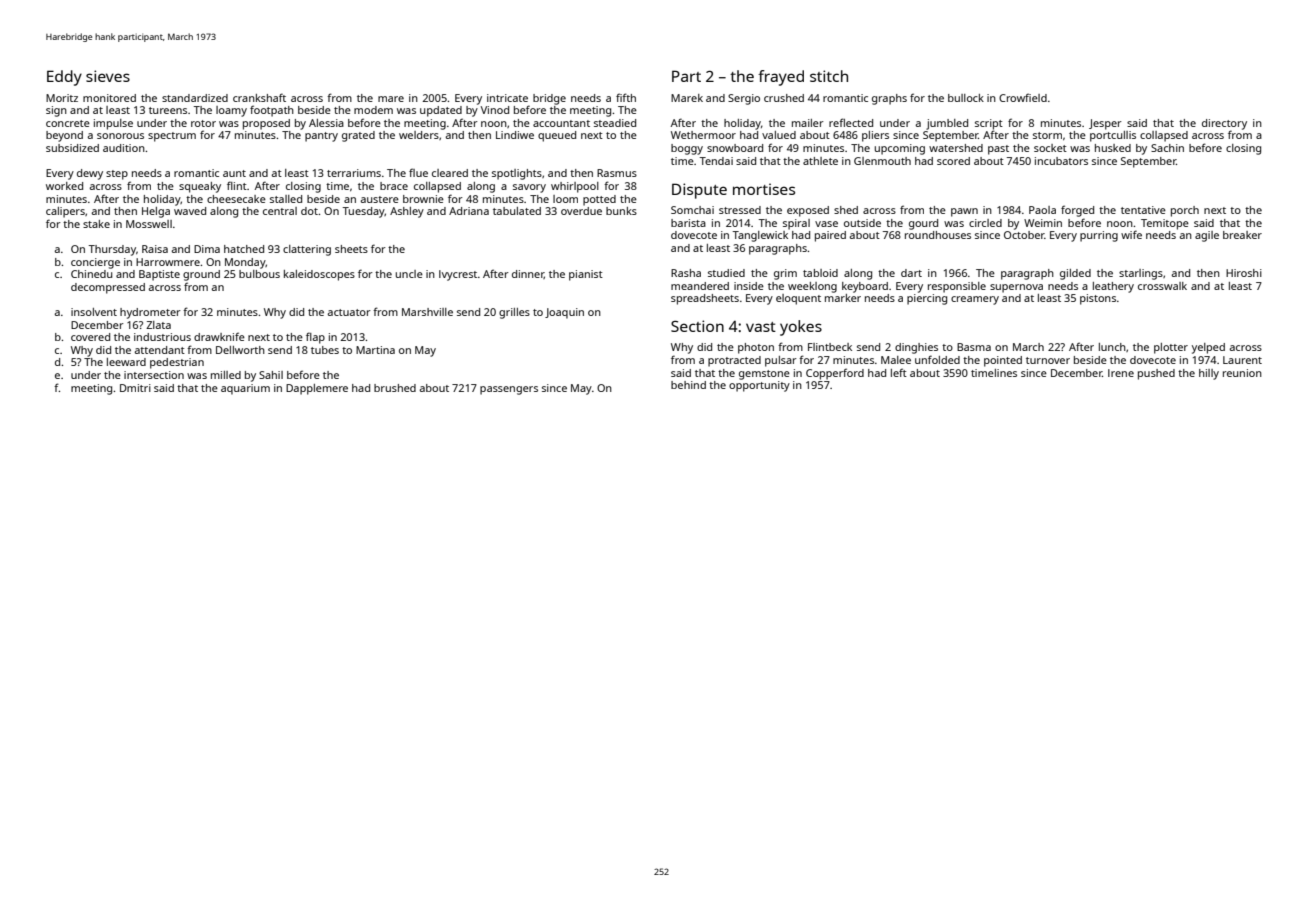 The width and height of the image is (1308, 924). What do you see at coordinates (985, 223) in the image?
I see `circled` at bounding box center [985, 223].
